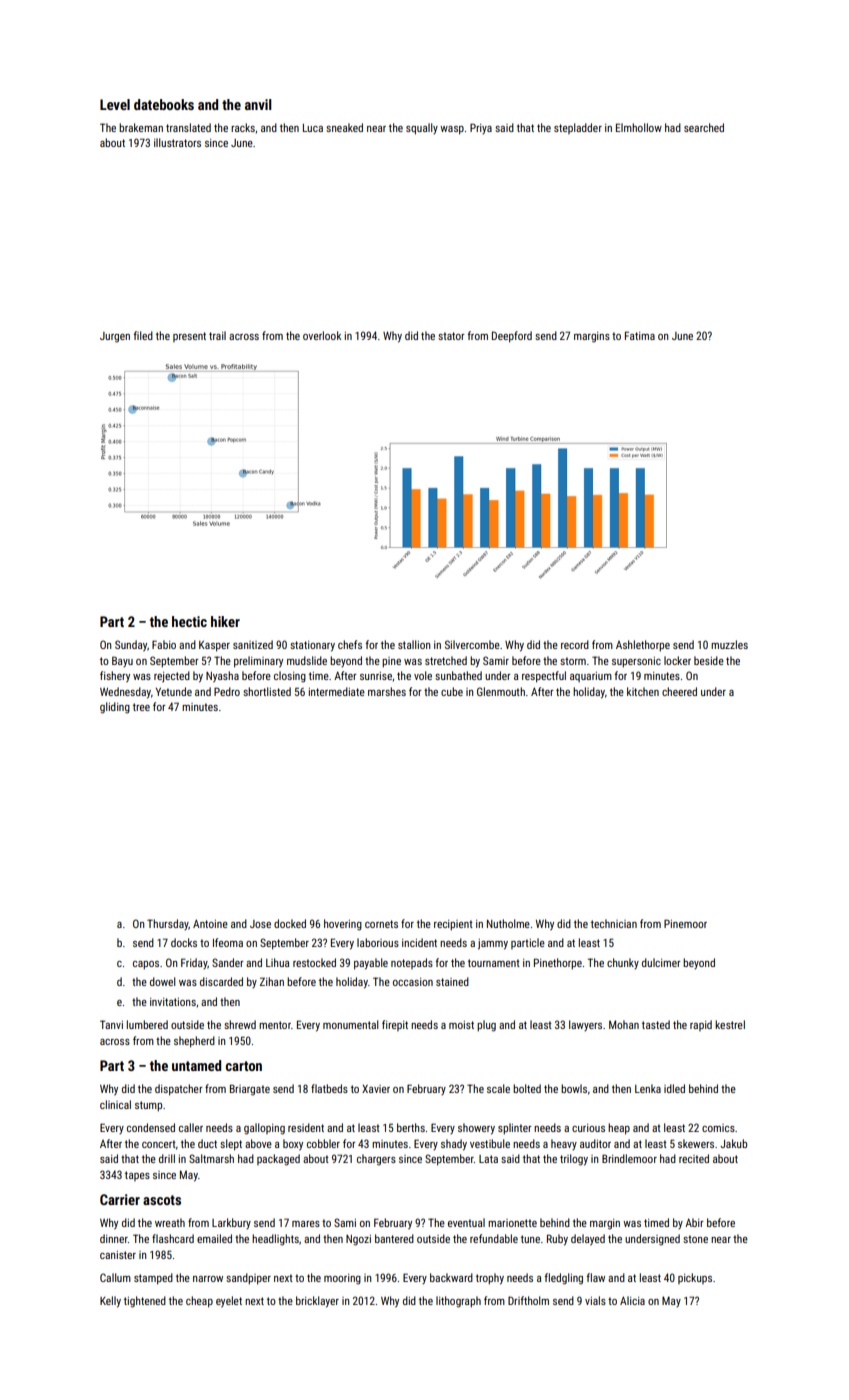  What do you see at coordinates (115, 337) in the image?
I see `Jurgen` at bounding box center [115, 337].
